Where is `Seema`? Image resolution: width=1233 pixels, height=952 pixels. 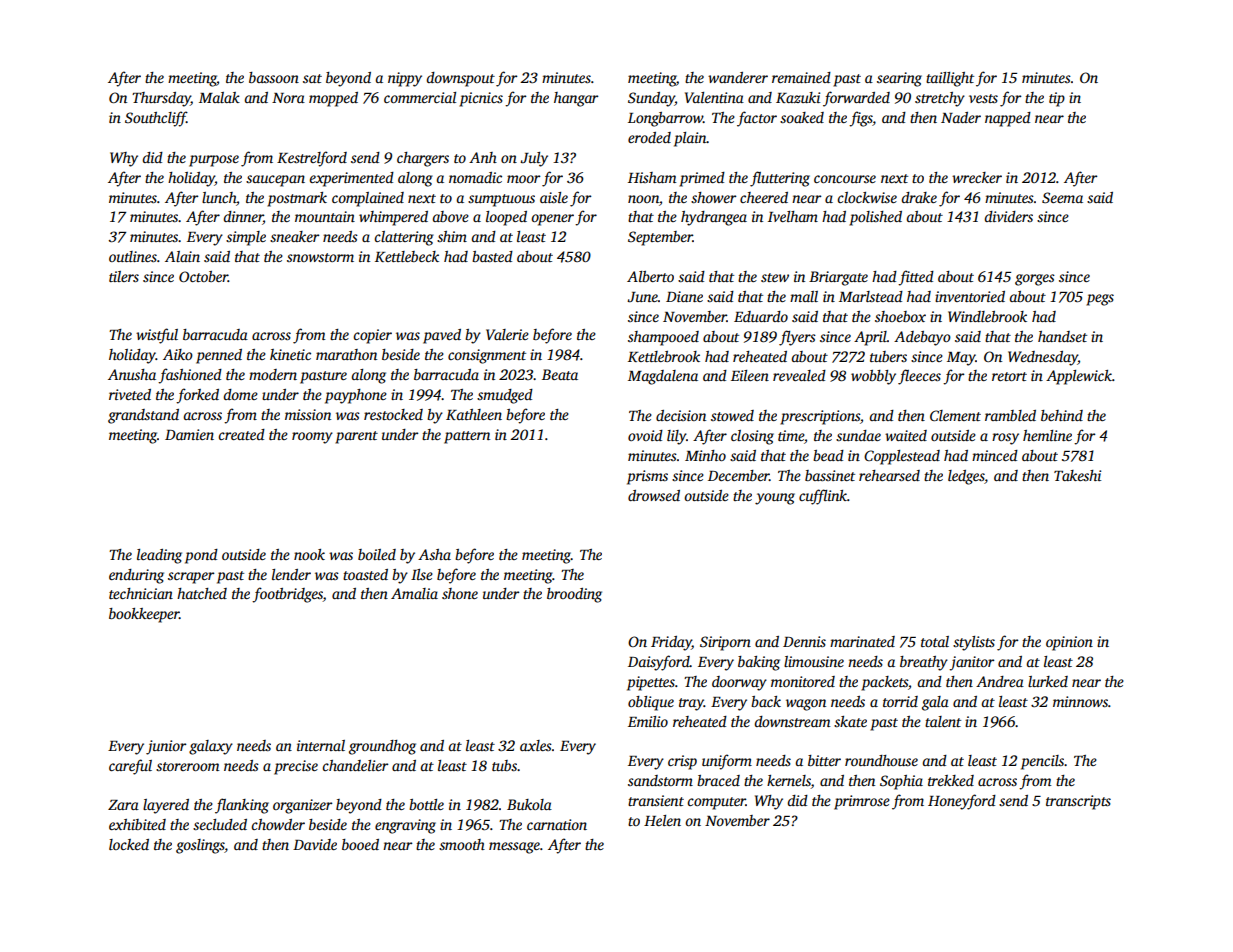
Seema is located at coordinates (1062, 197).
